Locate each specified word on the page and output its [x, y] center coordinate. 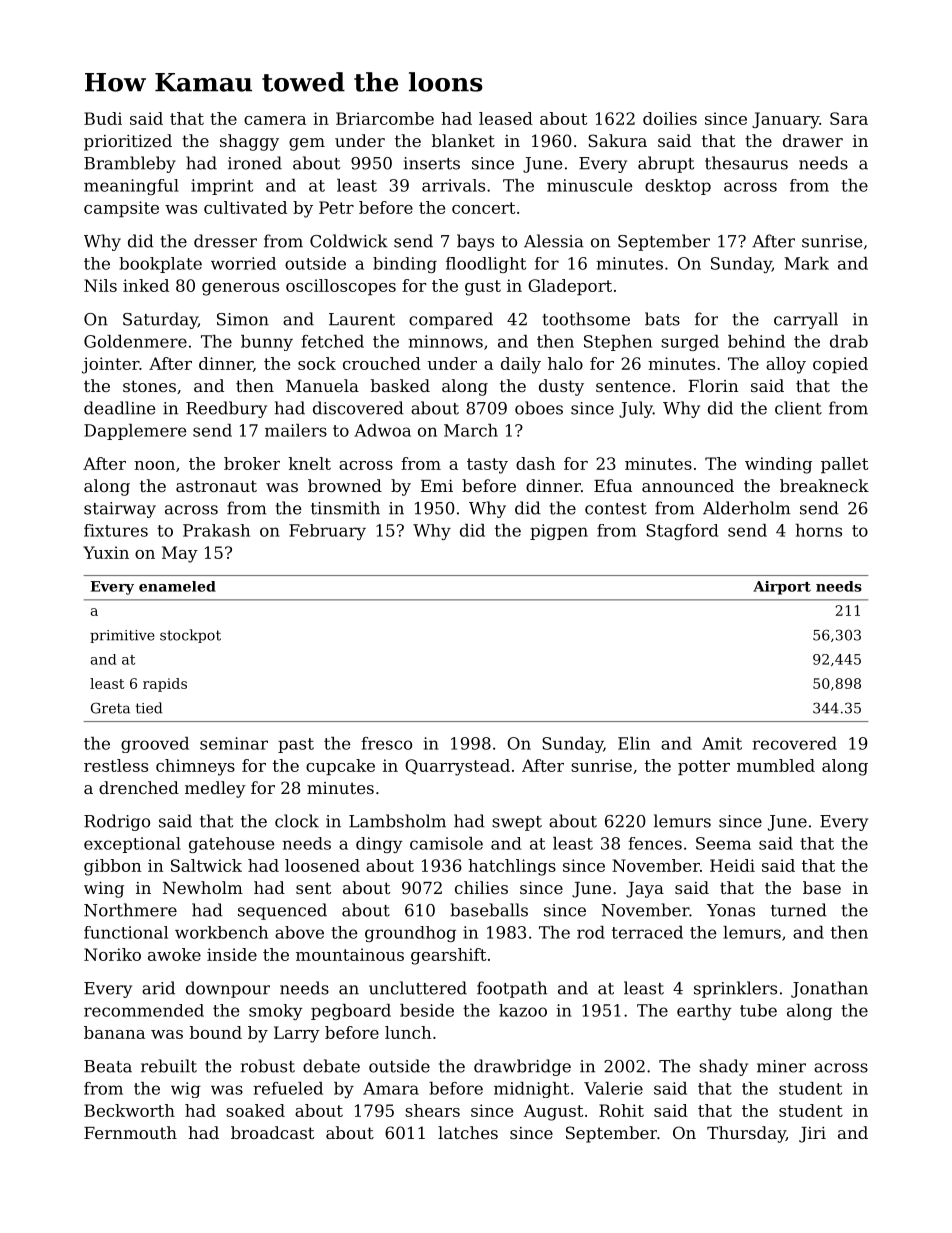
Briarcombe [385, 118]
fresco [386, 743]
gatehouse [231, 845]
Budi [103, 118]
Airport [782, 588]
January [785, 120]
